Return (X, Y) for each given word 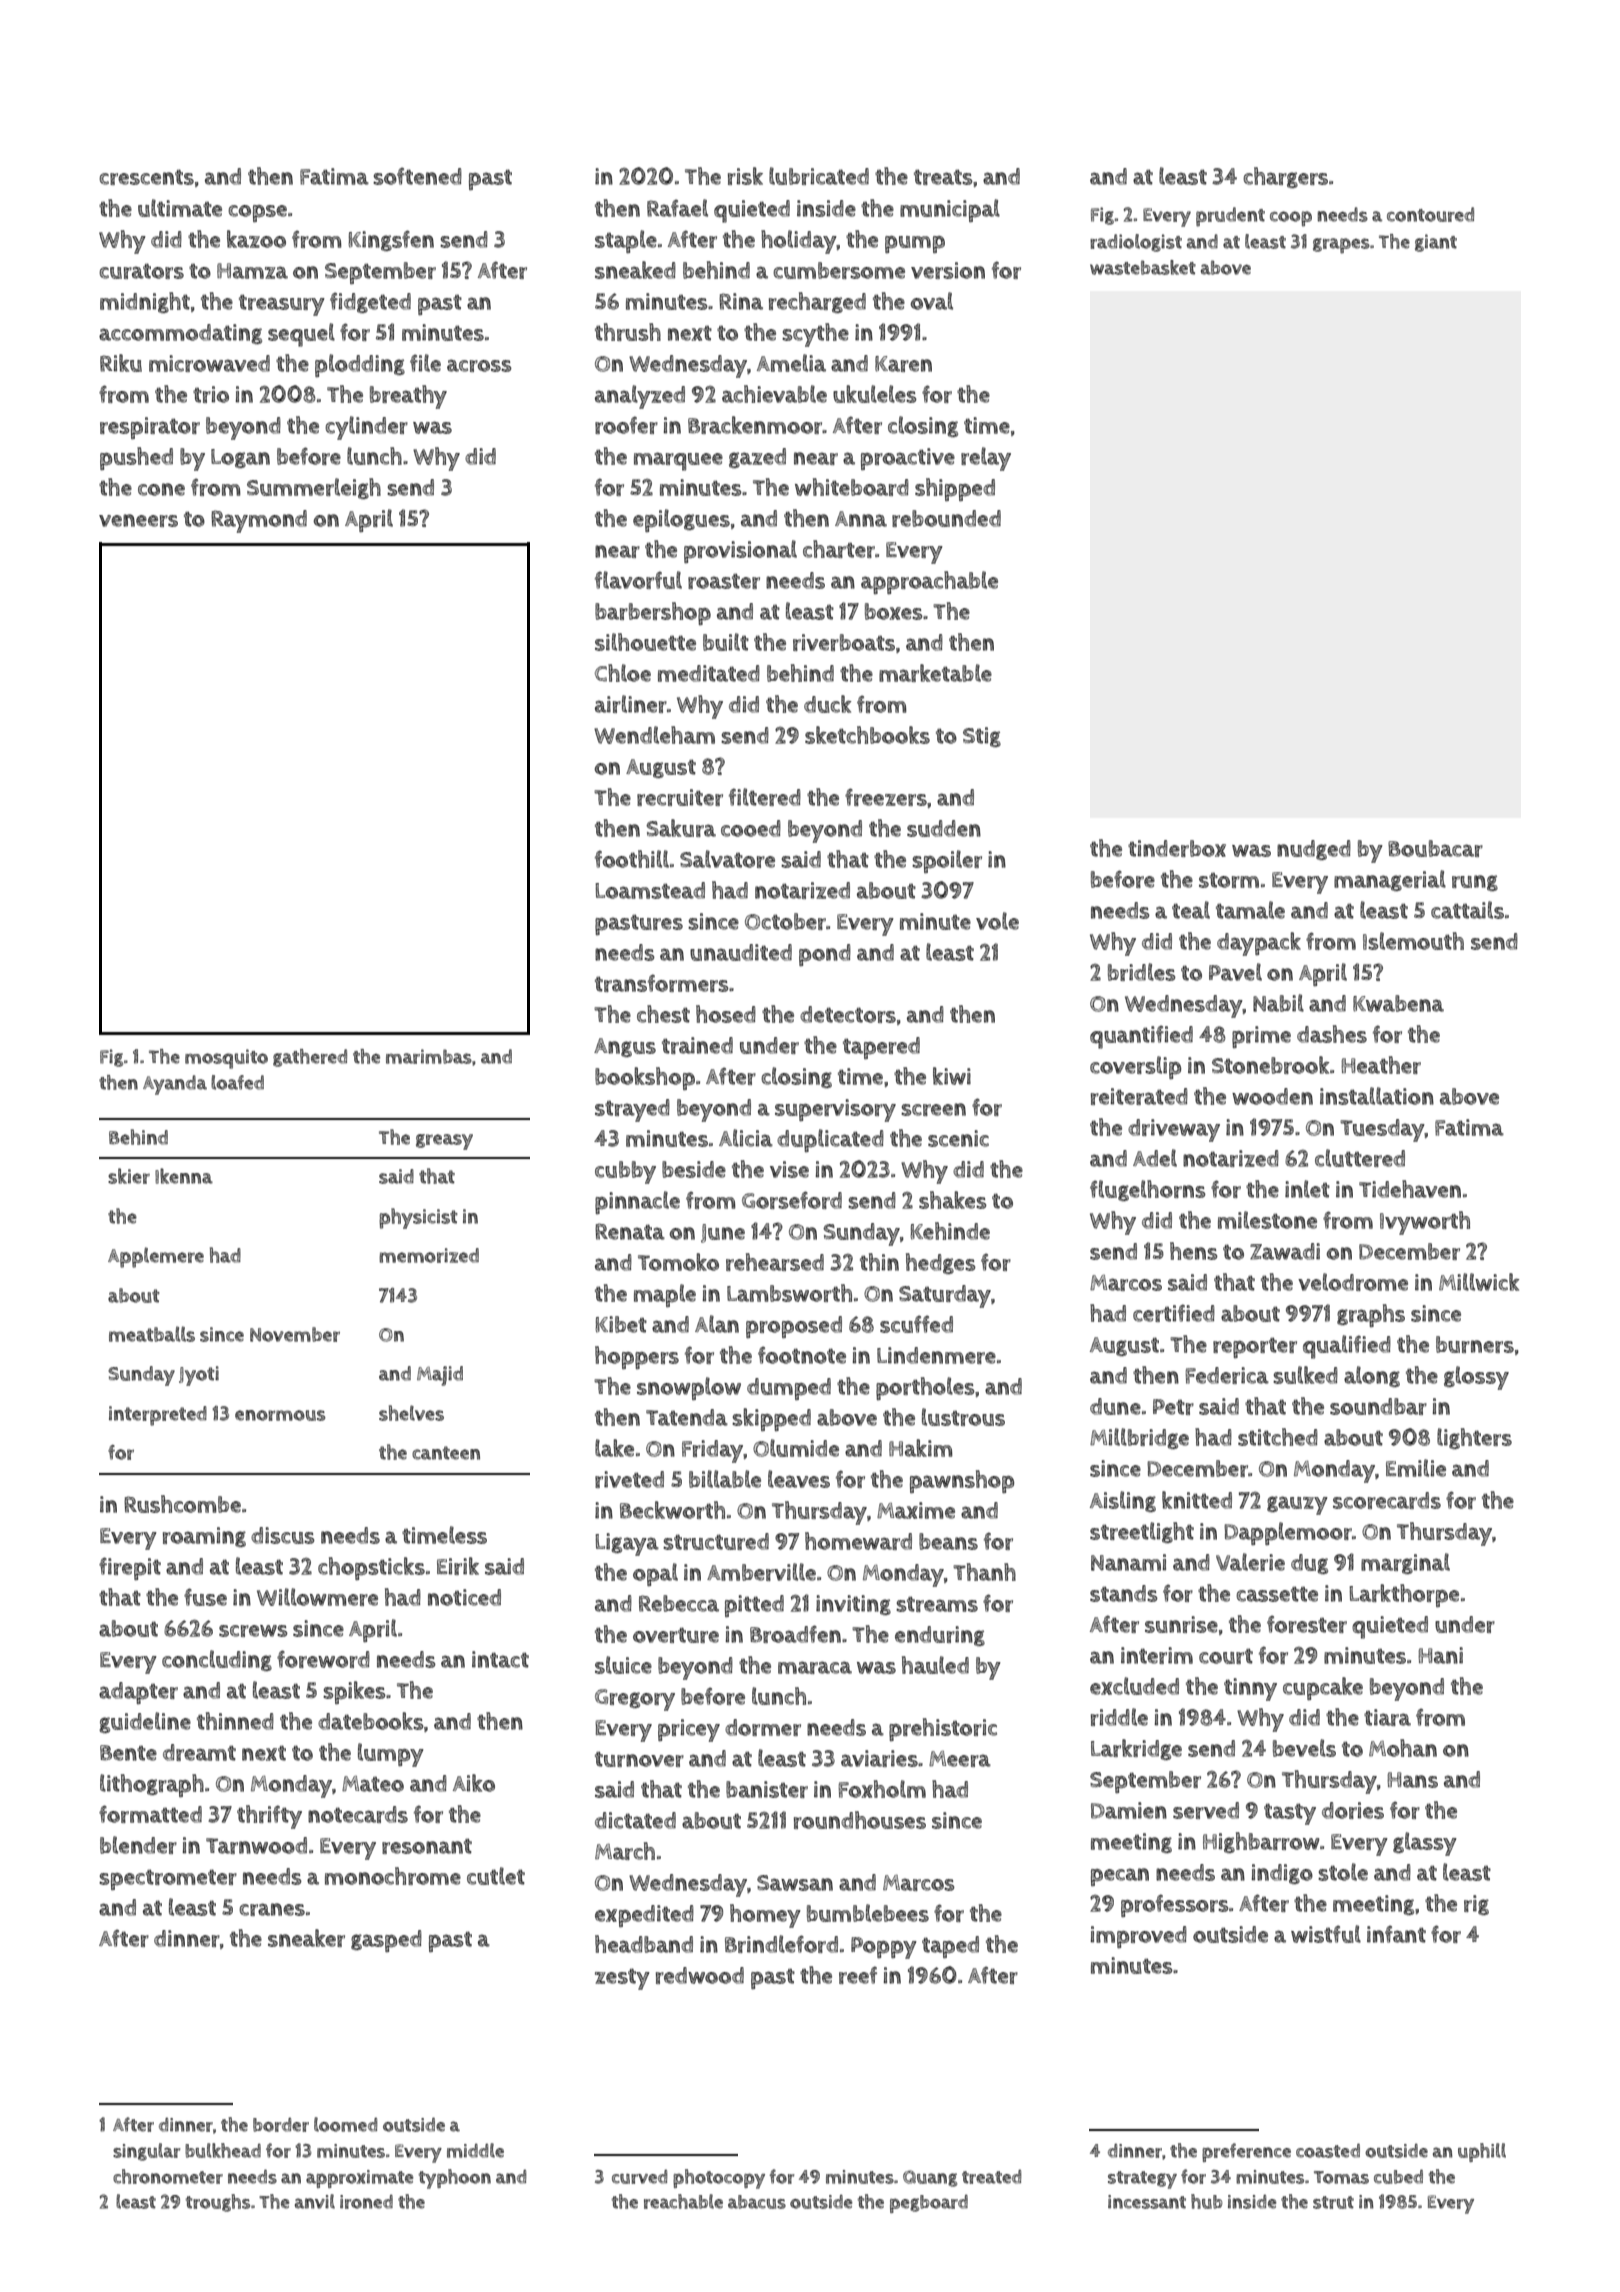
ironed (366, 2202)
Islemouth (1413, 941)
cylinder (366, 428)
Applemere (156, 1257)
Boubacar (1435, 848)
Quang (930, 2178)
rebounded (946, 518)
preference (1246, 2152)
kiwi (952, 1076)
